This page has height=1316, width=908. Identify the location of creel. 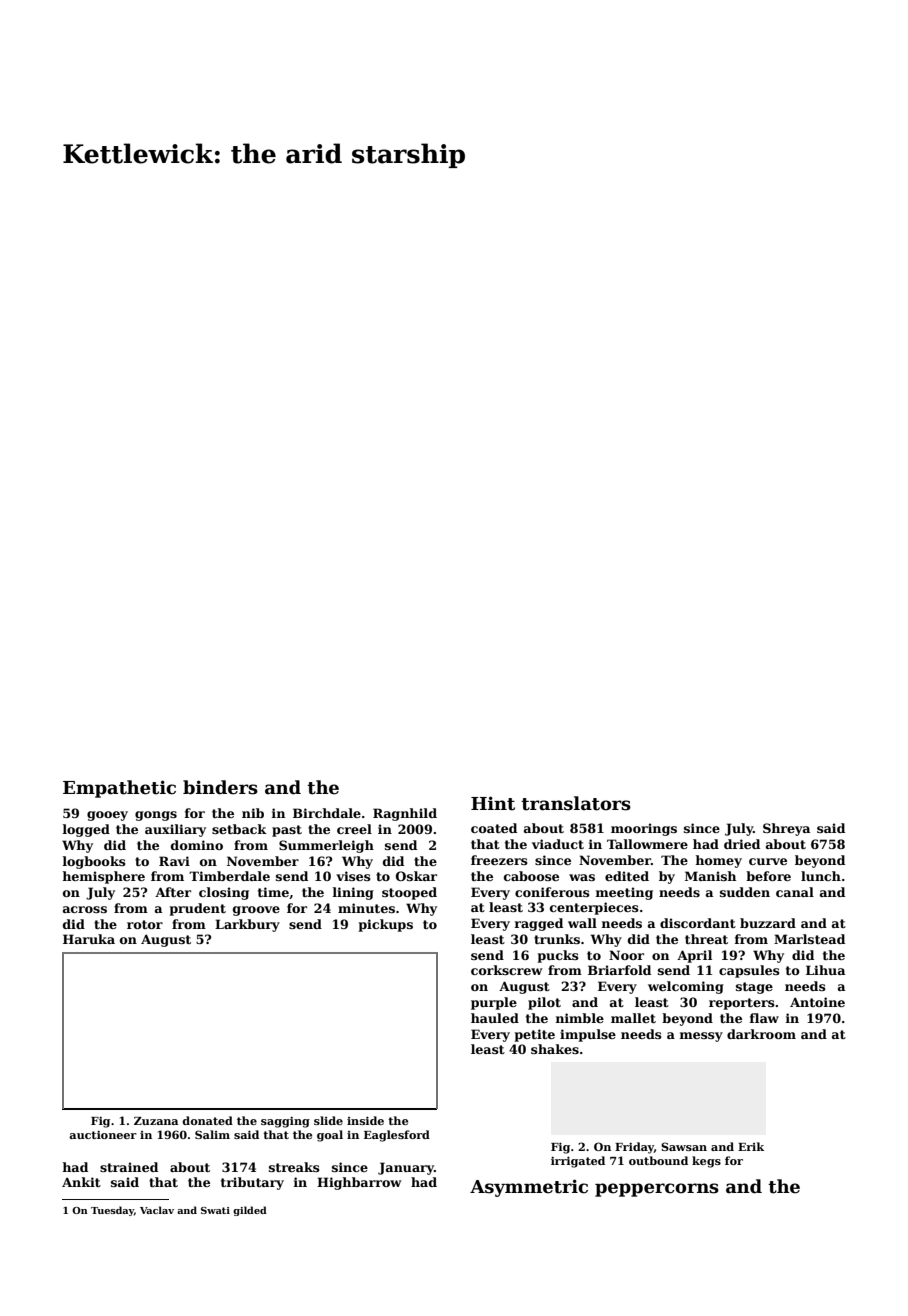
(354, 829).
